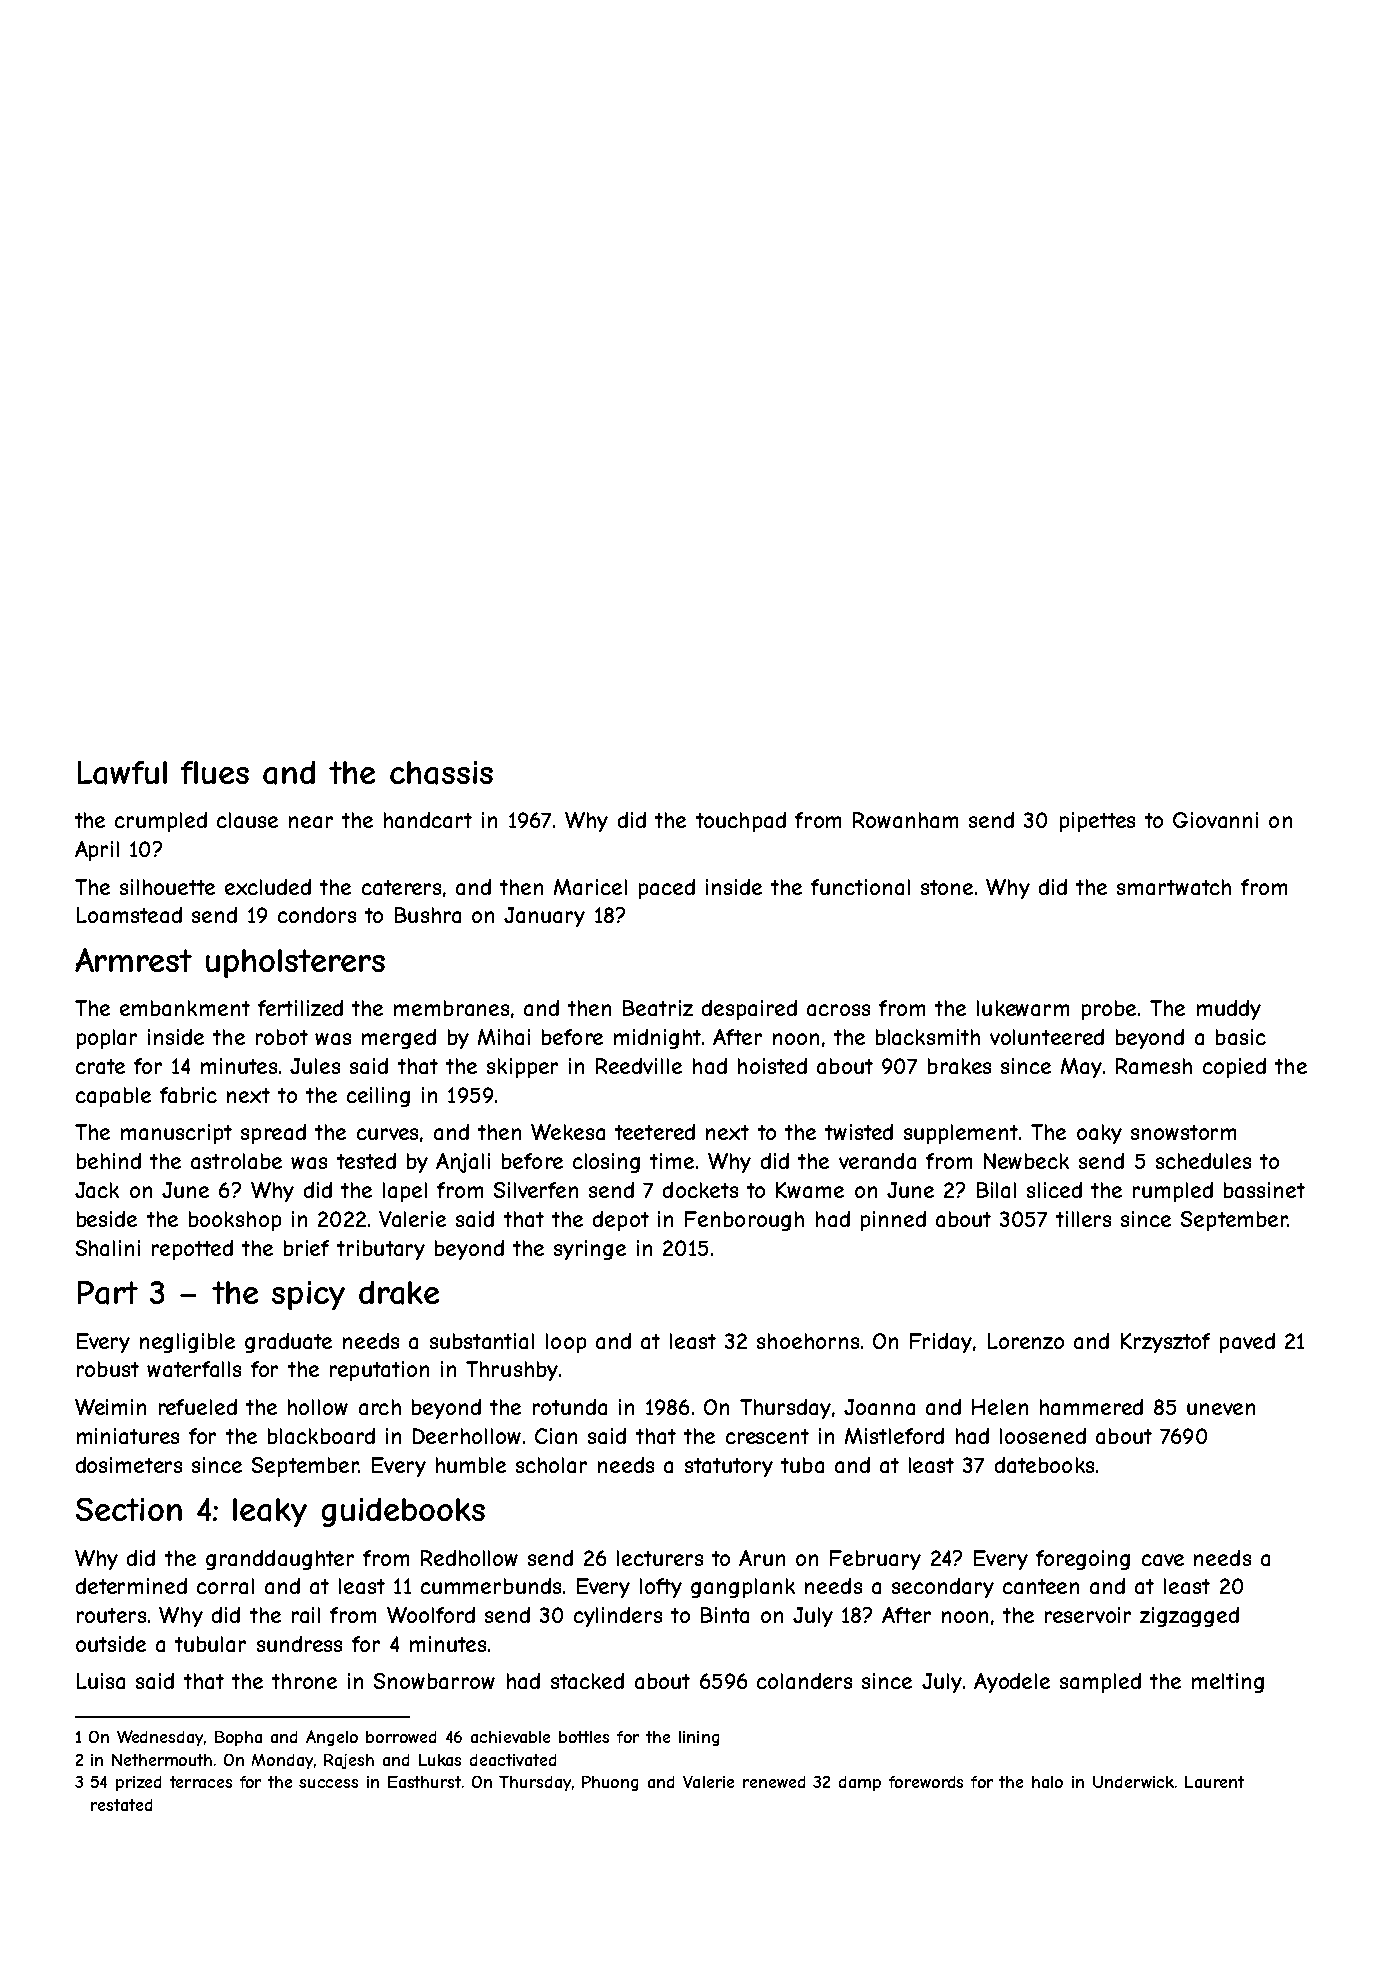 The width and height of the document is (1386, 1969). What do you see at coordinates (838, 1010) in the document?
I see `across` at bounding box center [838, 1010].
